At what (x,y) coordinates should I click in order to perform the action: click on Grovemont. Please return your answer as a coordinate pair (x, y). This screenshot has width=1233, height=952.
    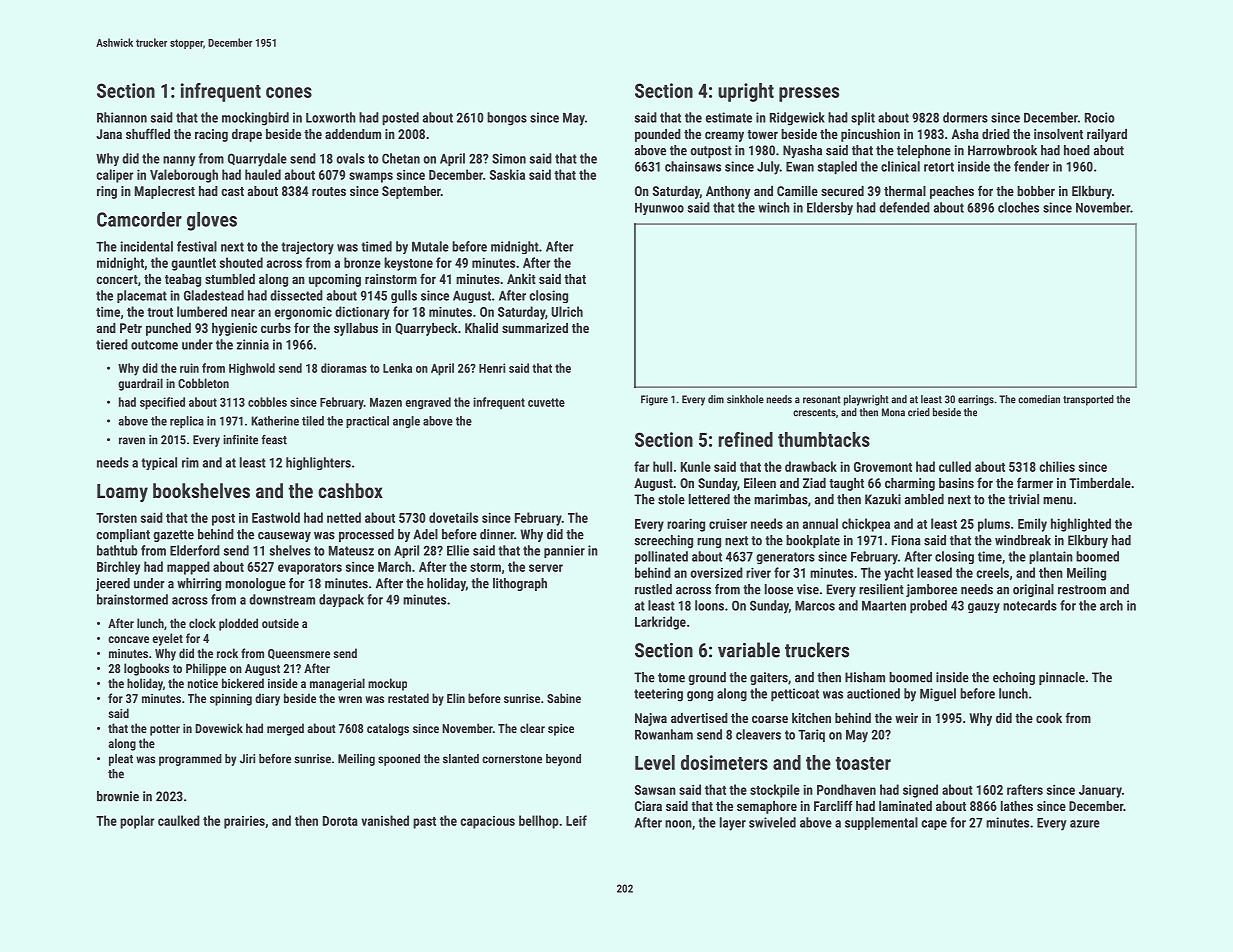
    Looking at the image, I should click on (883, 467).
